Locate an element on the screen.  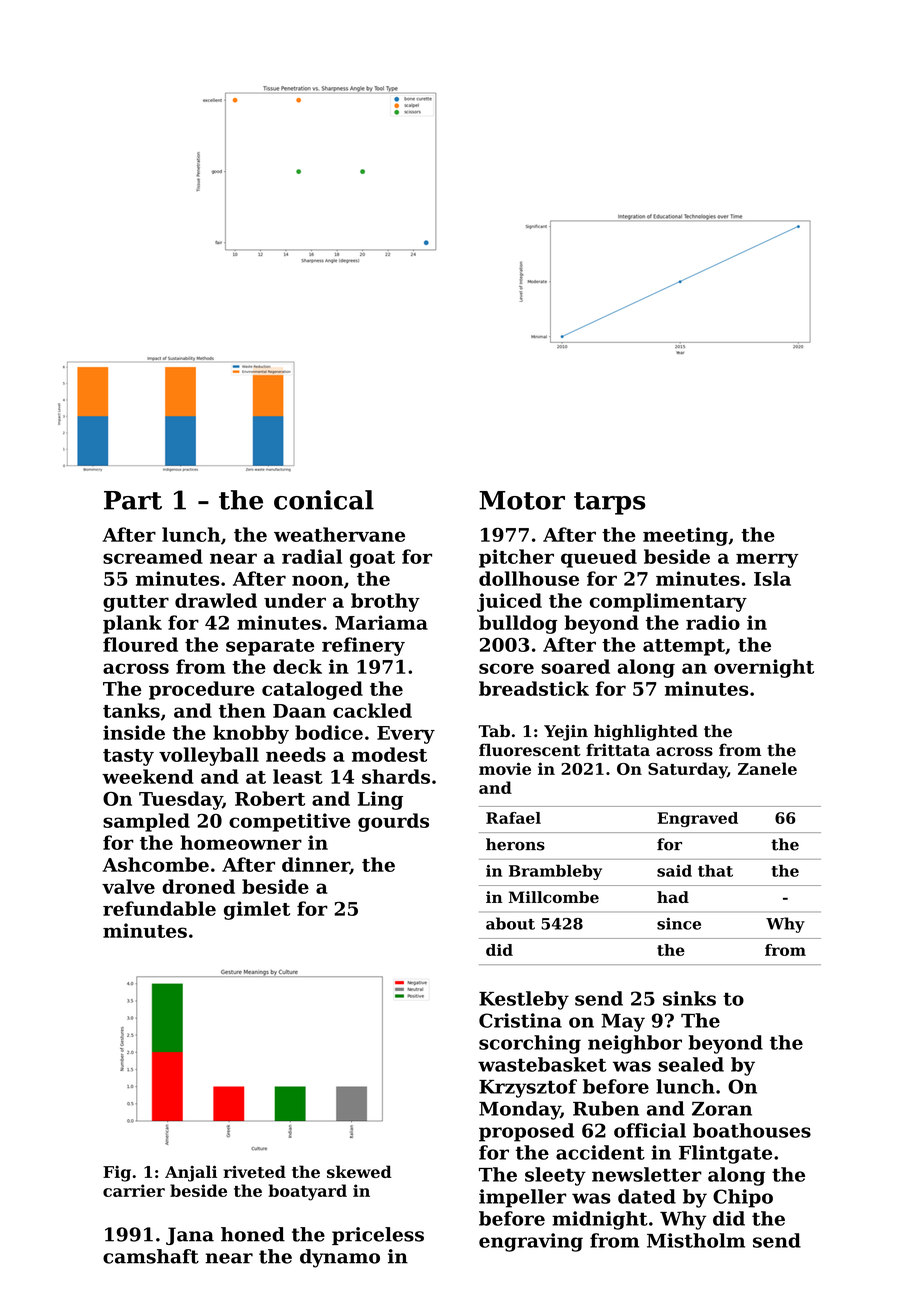
that is located at coordinates (715, 871).
